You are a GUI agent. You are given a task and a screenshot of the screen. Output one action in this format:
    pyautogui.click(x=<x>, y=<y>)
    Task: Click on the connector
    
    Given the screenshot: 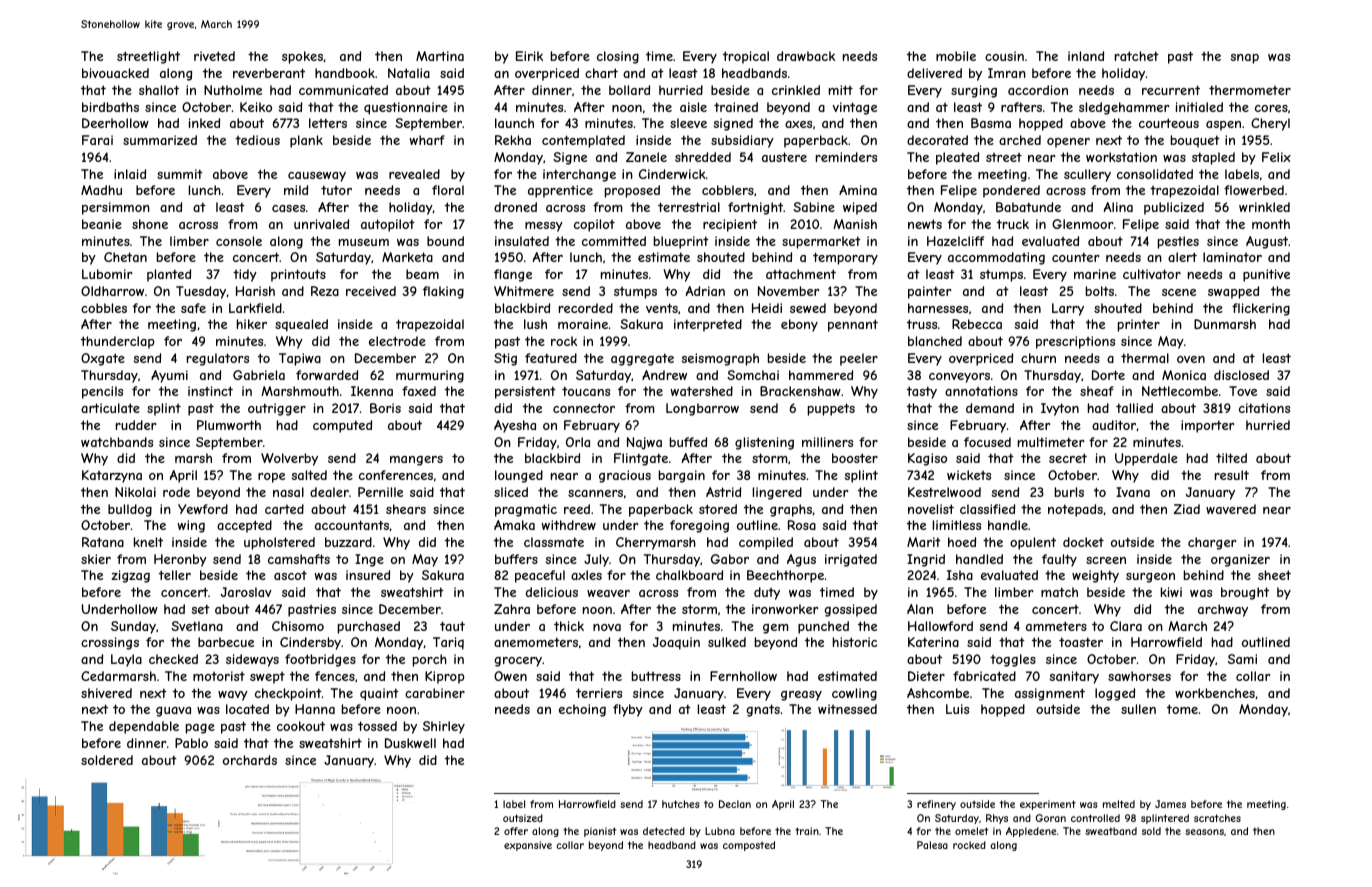 What is the action you would take?
    pyautogui.click(x=584, y=408)
